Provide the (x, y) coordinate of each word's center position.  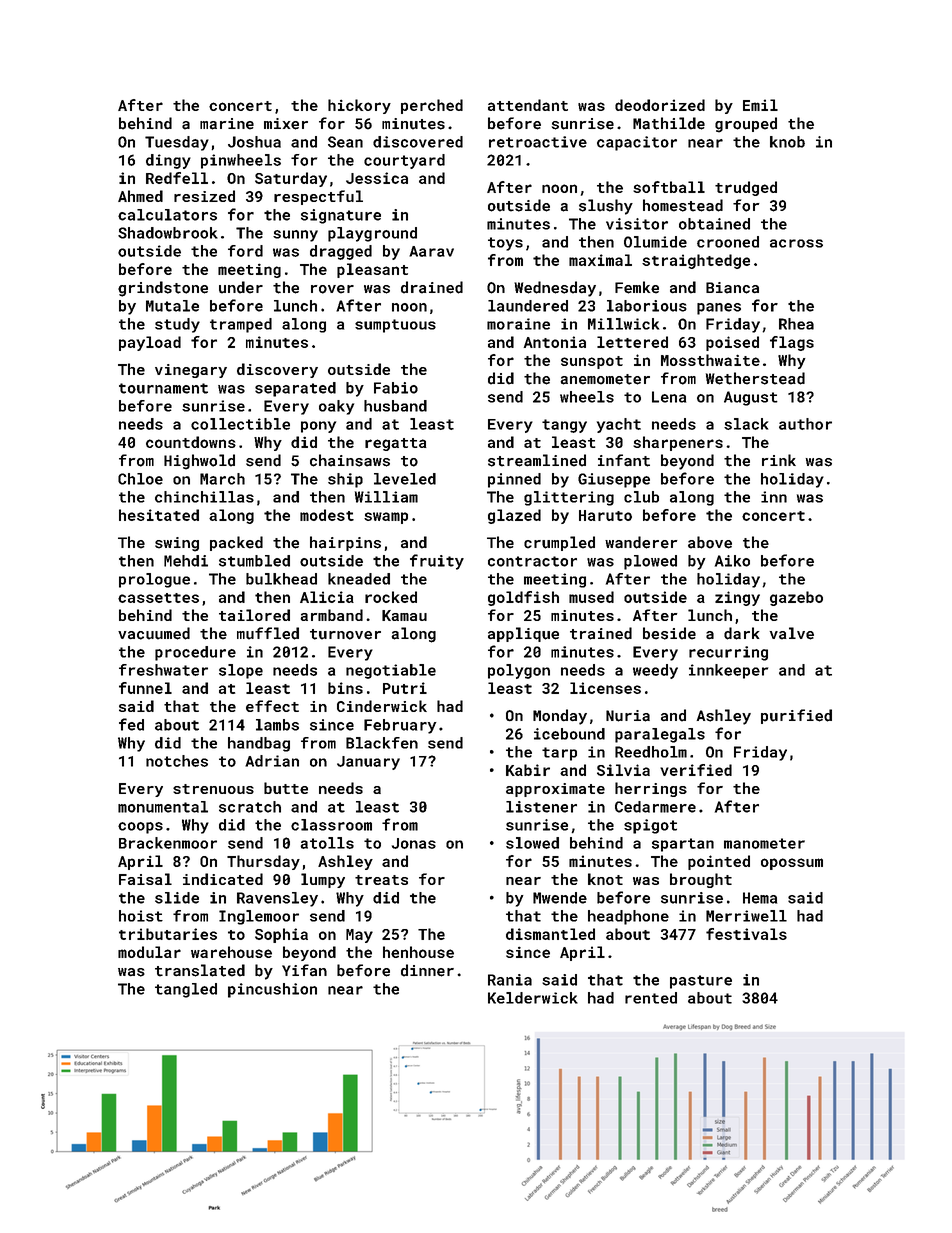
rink (779, 460)
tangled (186, 990)
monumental (163, 807)
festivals (746, 934)
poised (732, 343)
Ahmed (140, 196)
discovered (418, 142)
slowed (532, 843)
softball (669, 187)
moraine (518, 324)
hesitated (159, 515)
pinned (514, 480)
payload (150, 343)
